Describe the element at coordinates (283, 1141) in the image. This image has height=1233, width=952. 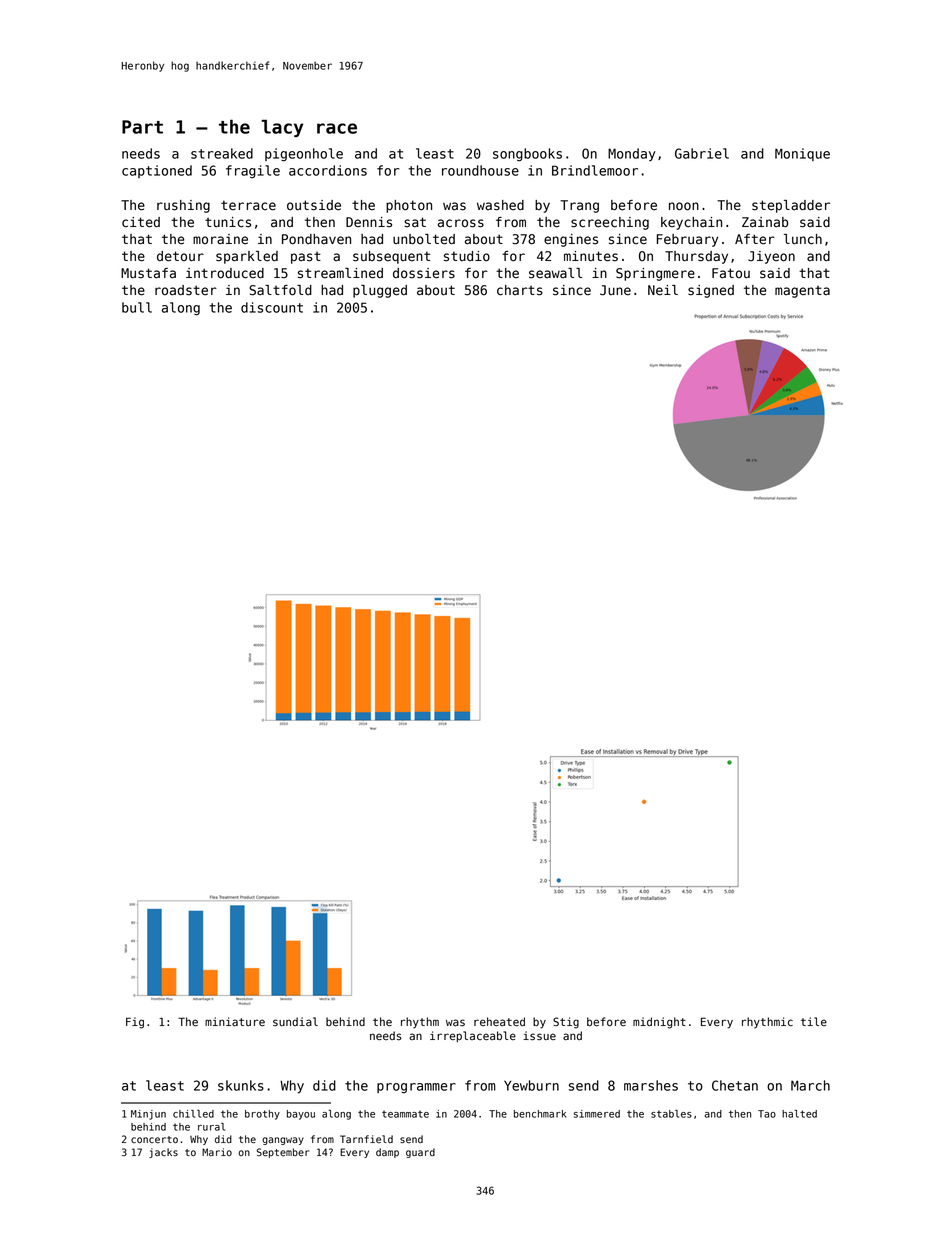
I see `gangway` at that location.
